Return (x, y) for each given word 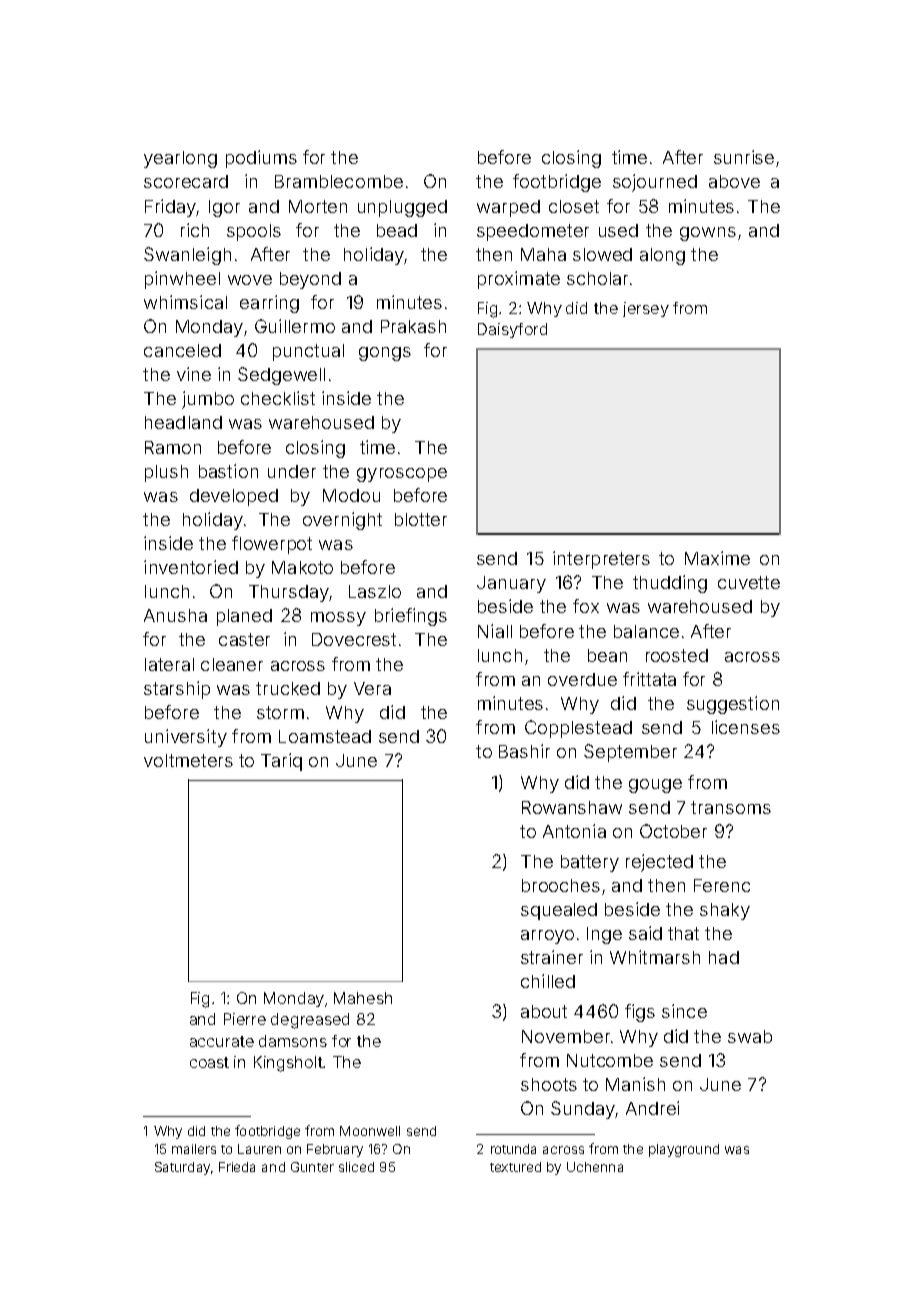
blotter (421, 519)
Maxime (717, 558)
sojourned (655, 183)
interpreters (601, 560)
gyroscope (402, 475)
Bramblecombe (339, 181)
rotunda (513, 1149)
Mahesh (363, 998)
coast (209, 1062)
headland (183, 422)
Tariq (281, 762)
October (673, 831)
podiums (261, 159)
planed (244, 617)
